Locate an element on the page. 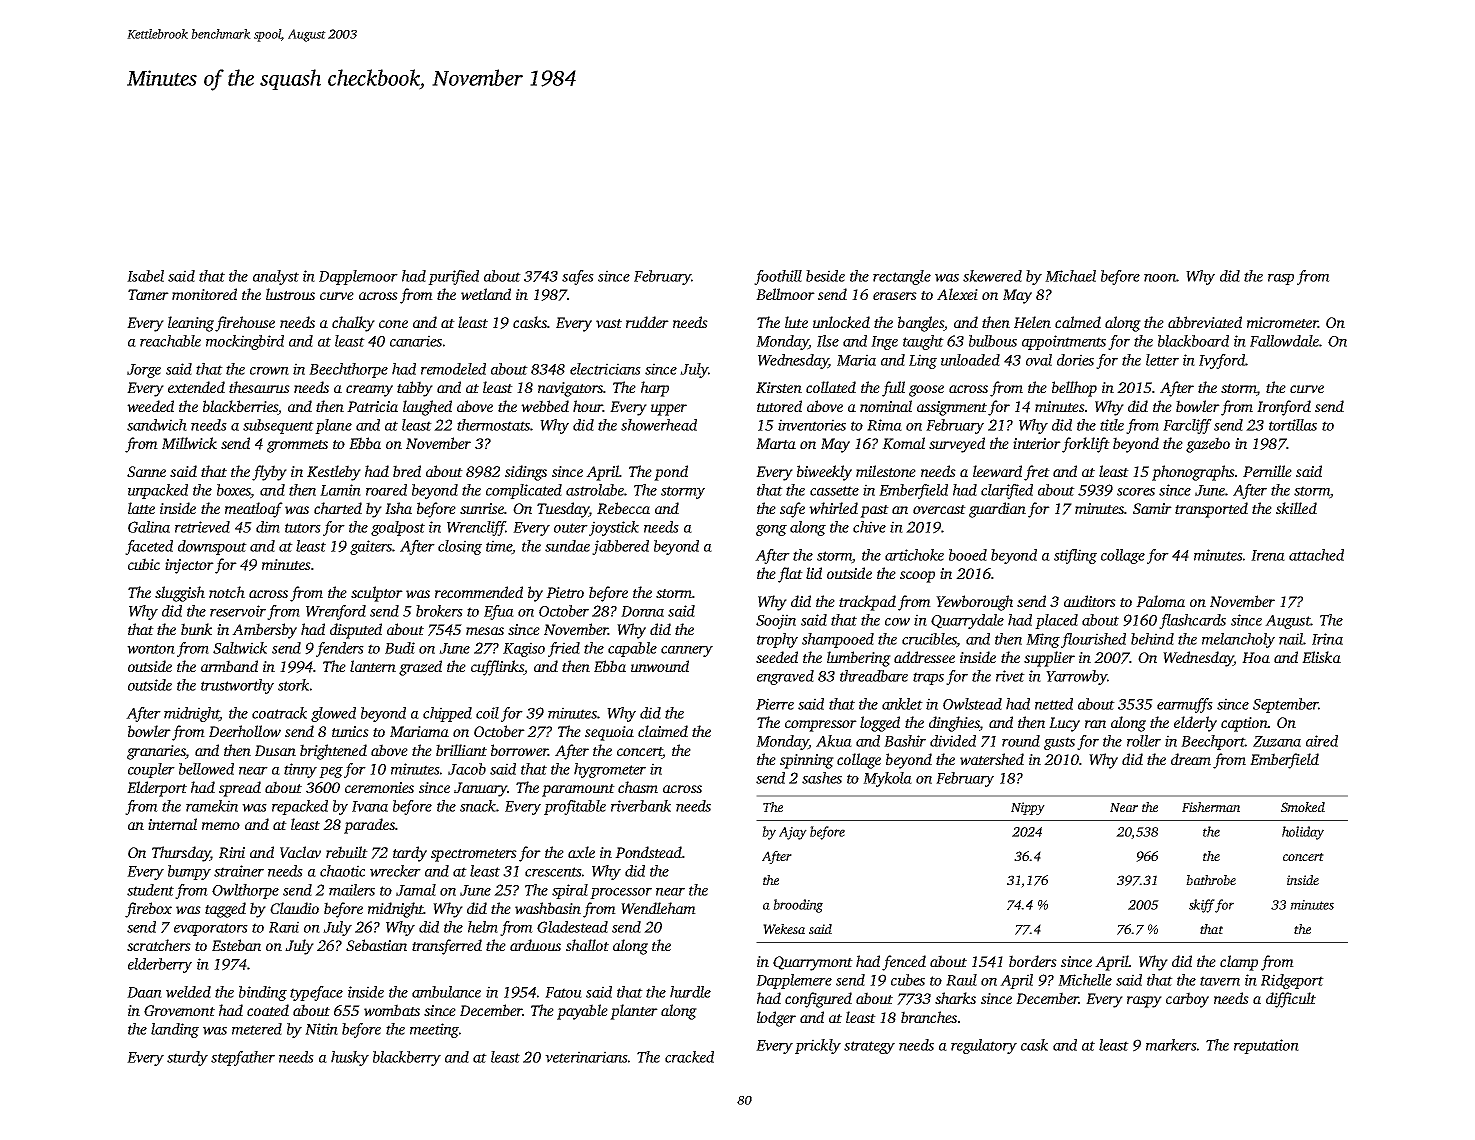  title is located at coordinates (1112, 425).
